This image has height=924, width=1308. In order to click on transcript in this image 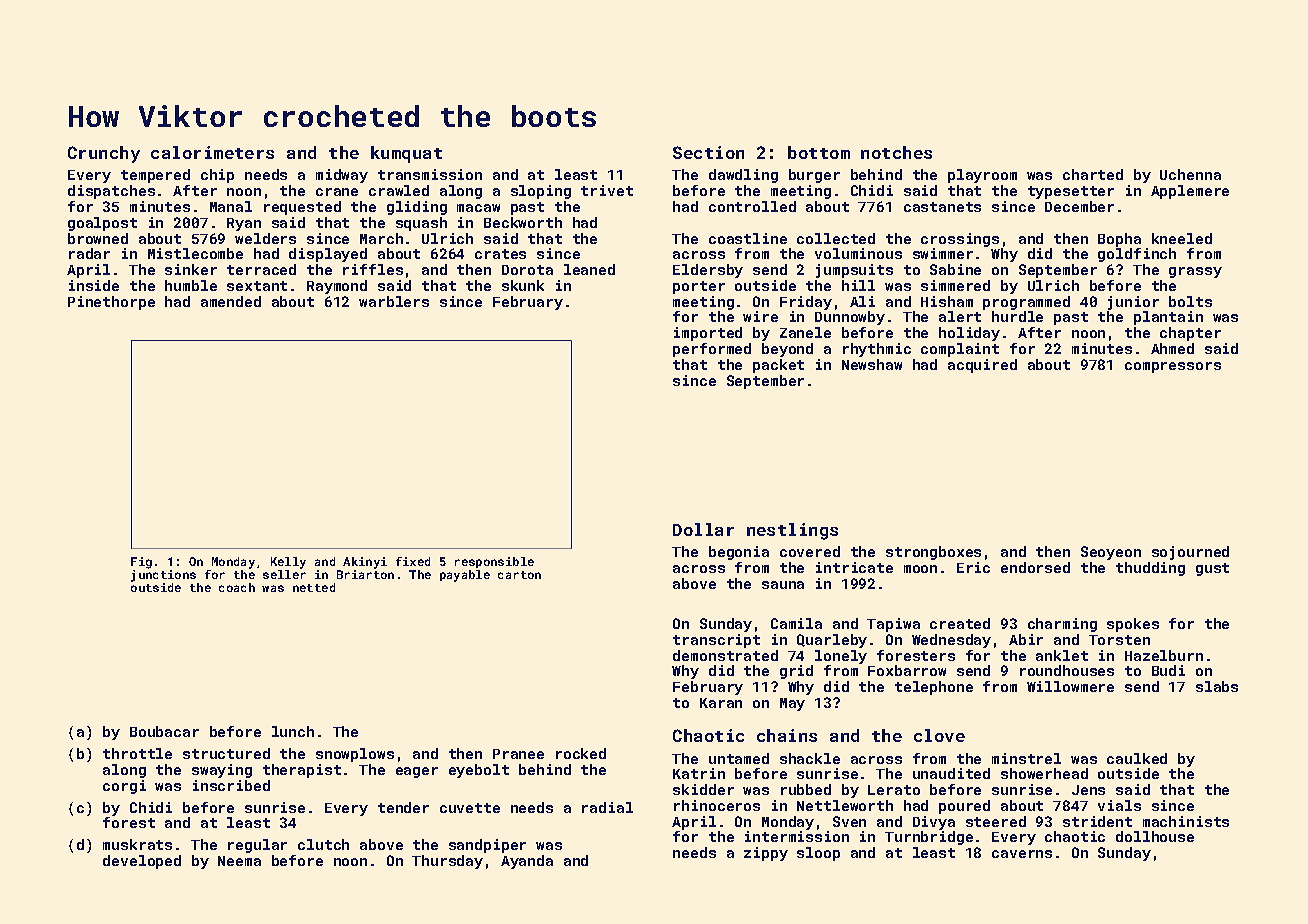, I will do `click(716, 641)`.
